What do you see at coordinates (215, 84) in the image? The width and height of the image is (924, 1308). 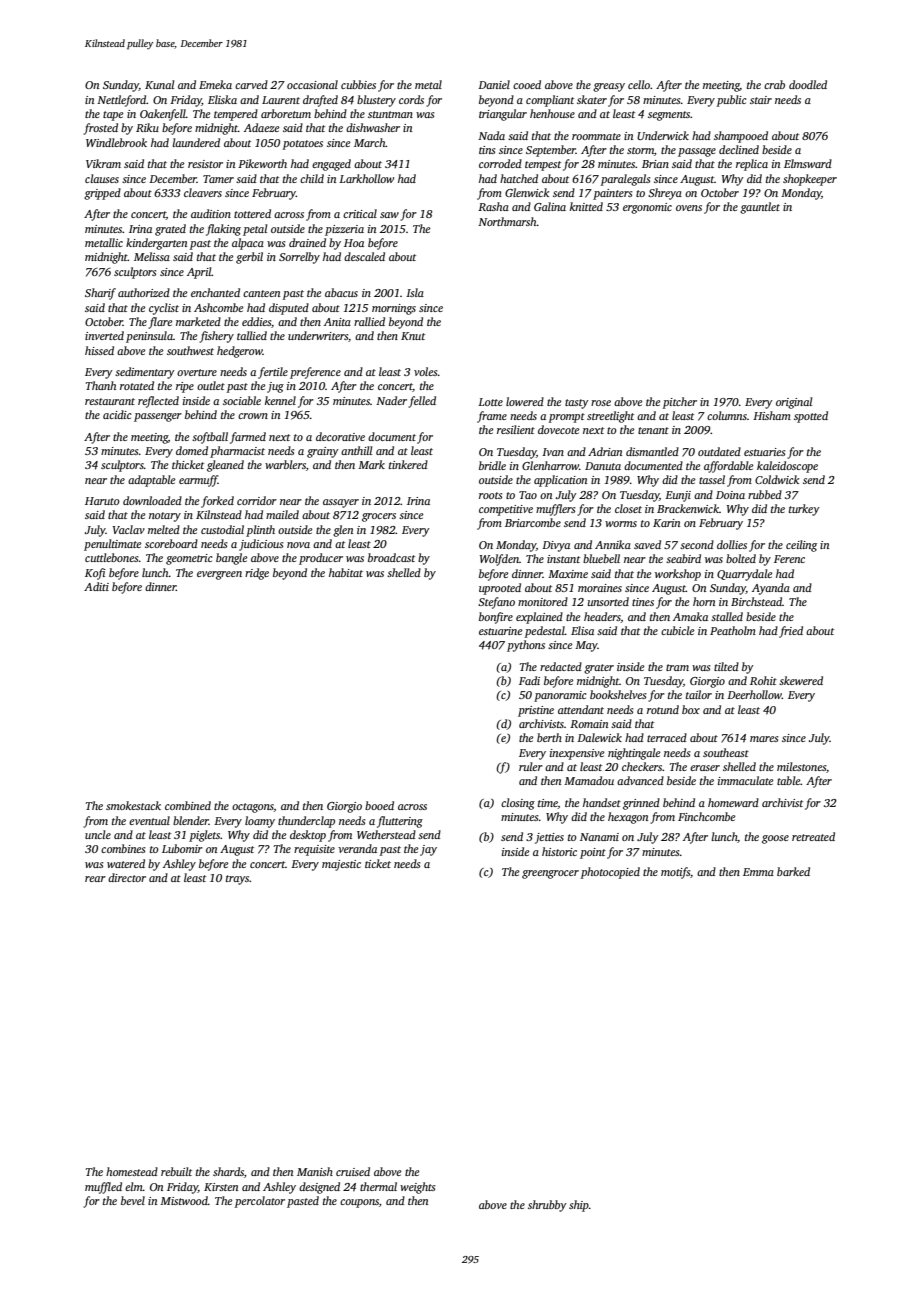 I see `Emeka` at bounding box center [215, 84].
